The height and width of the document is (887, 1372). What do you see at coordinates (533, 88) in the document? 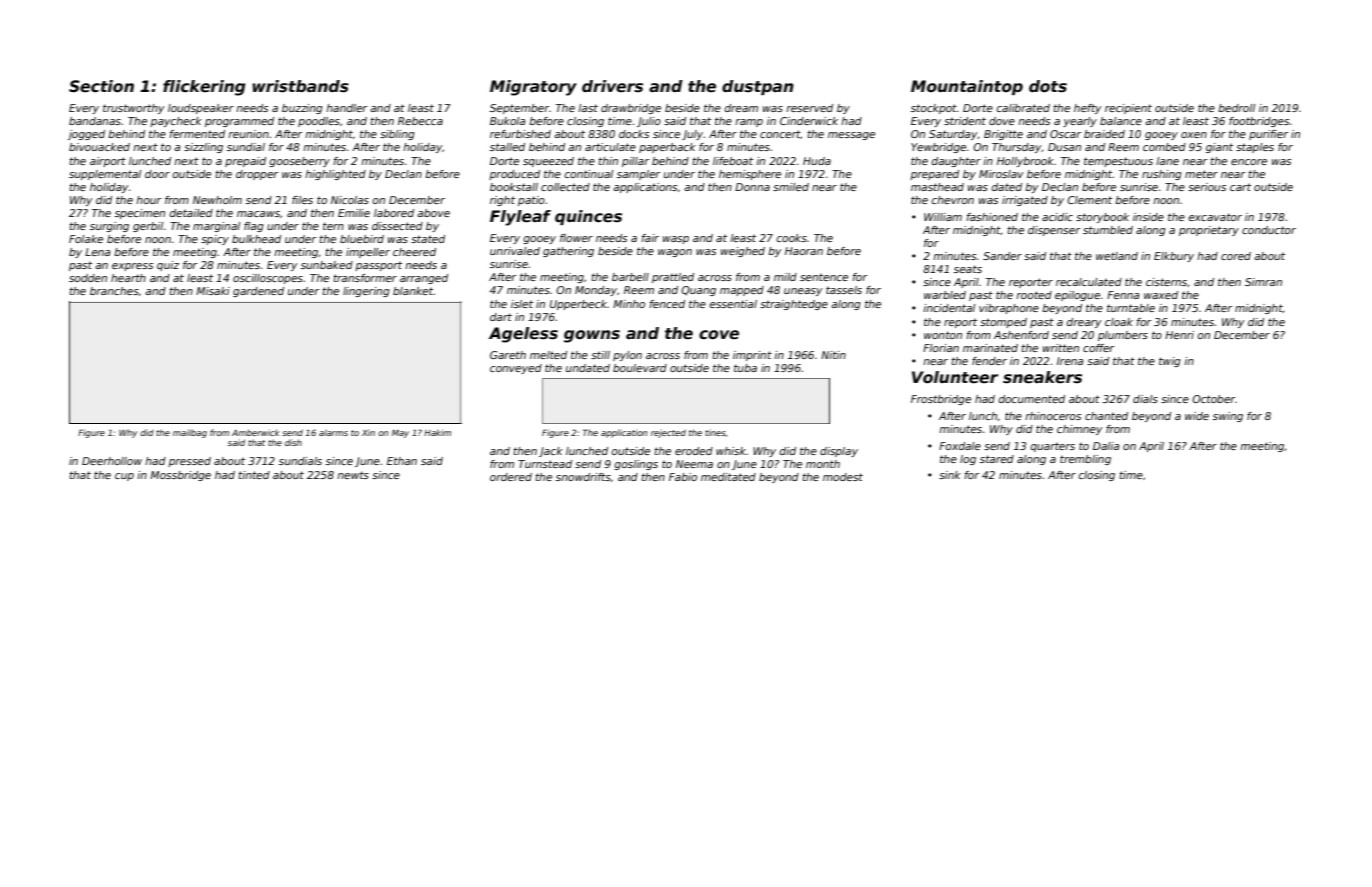
I see `Migratory` at bounding box center [533, 88].
